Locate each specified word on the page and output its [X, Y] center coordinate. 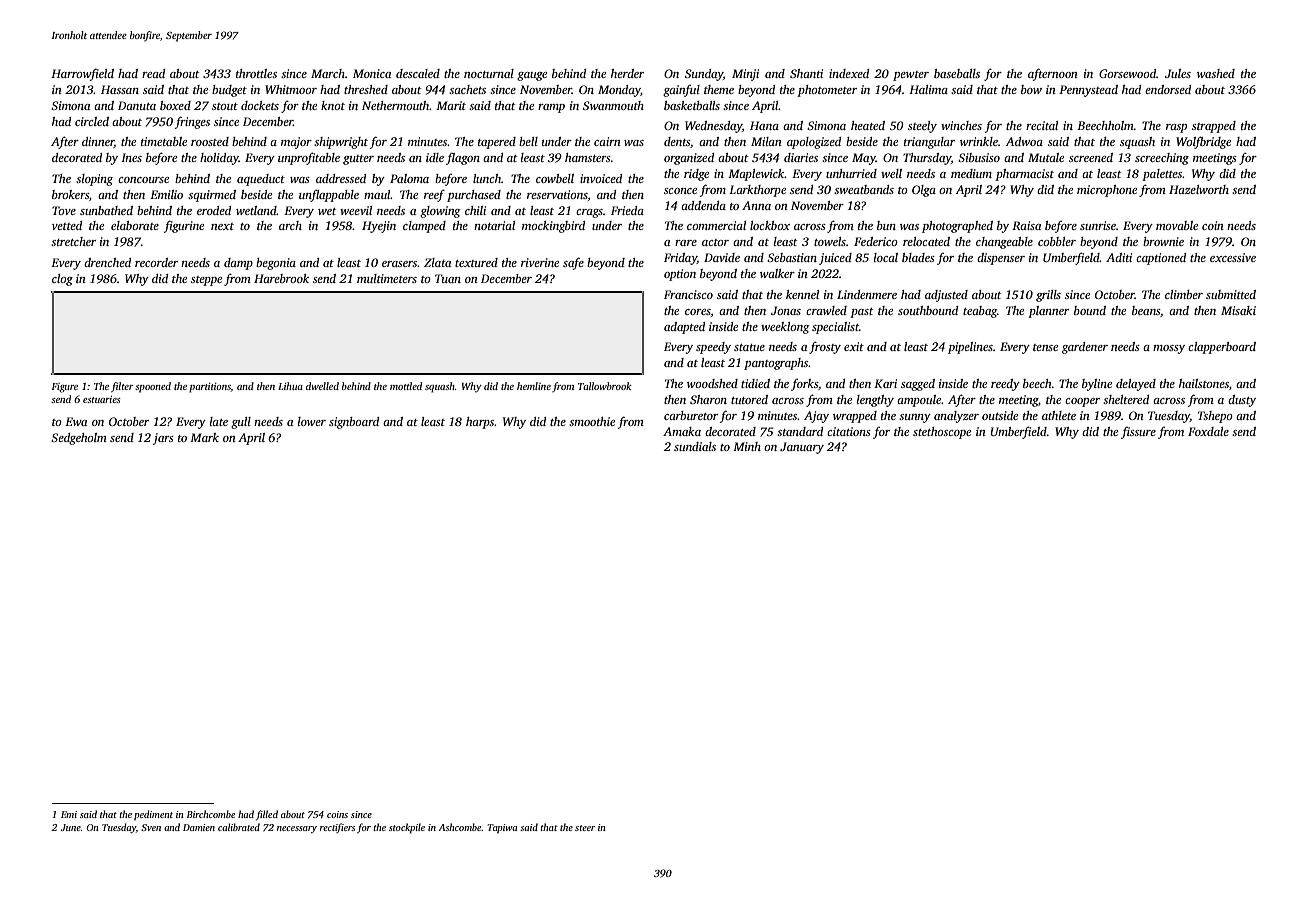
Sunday [704, 75]
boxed [175, 105]
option [680, 275]
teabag [980, 312]
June [71, 827]
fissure [1138, 433]
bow [1031, 89]
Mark [204, 437]
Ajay [816, 417]
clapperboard [1222, 348]
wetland [256, 210]
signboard [354, 423]
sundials [695, 446]
